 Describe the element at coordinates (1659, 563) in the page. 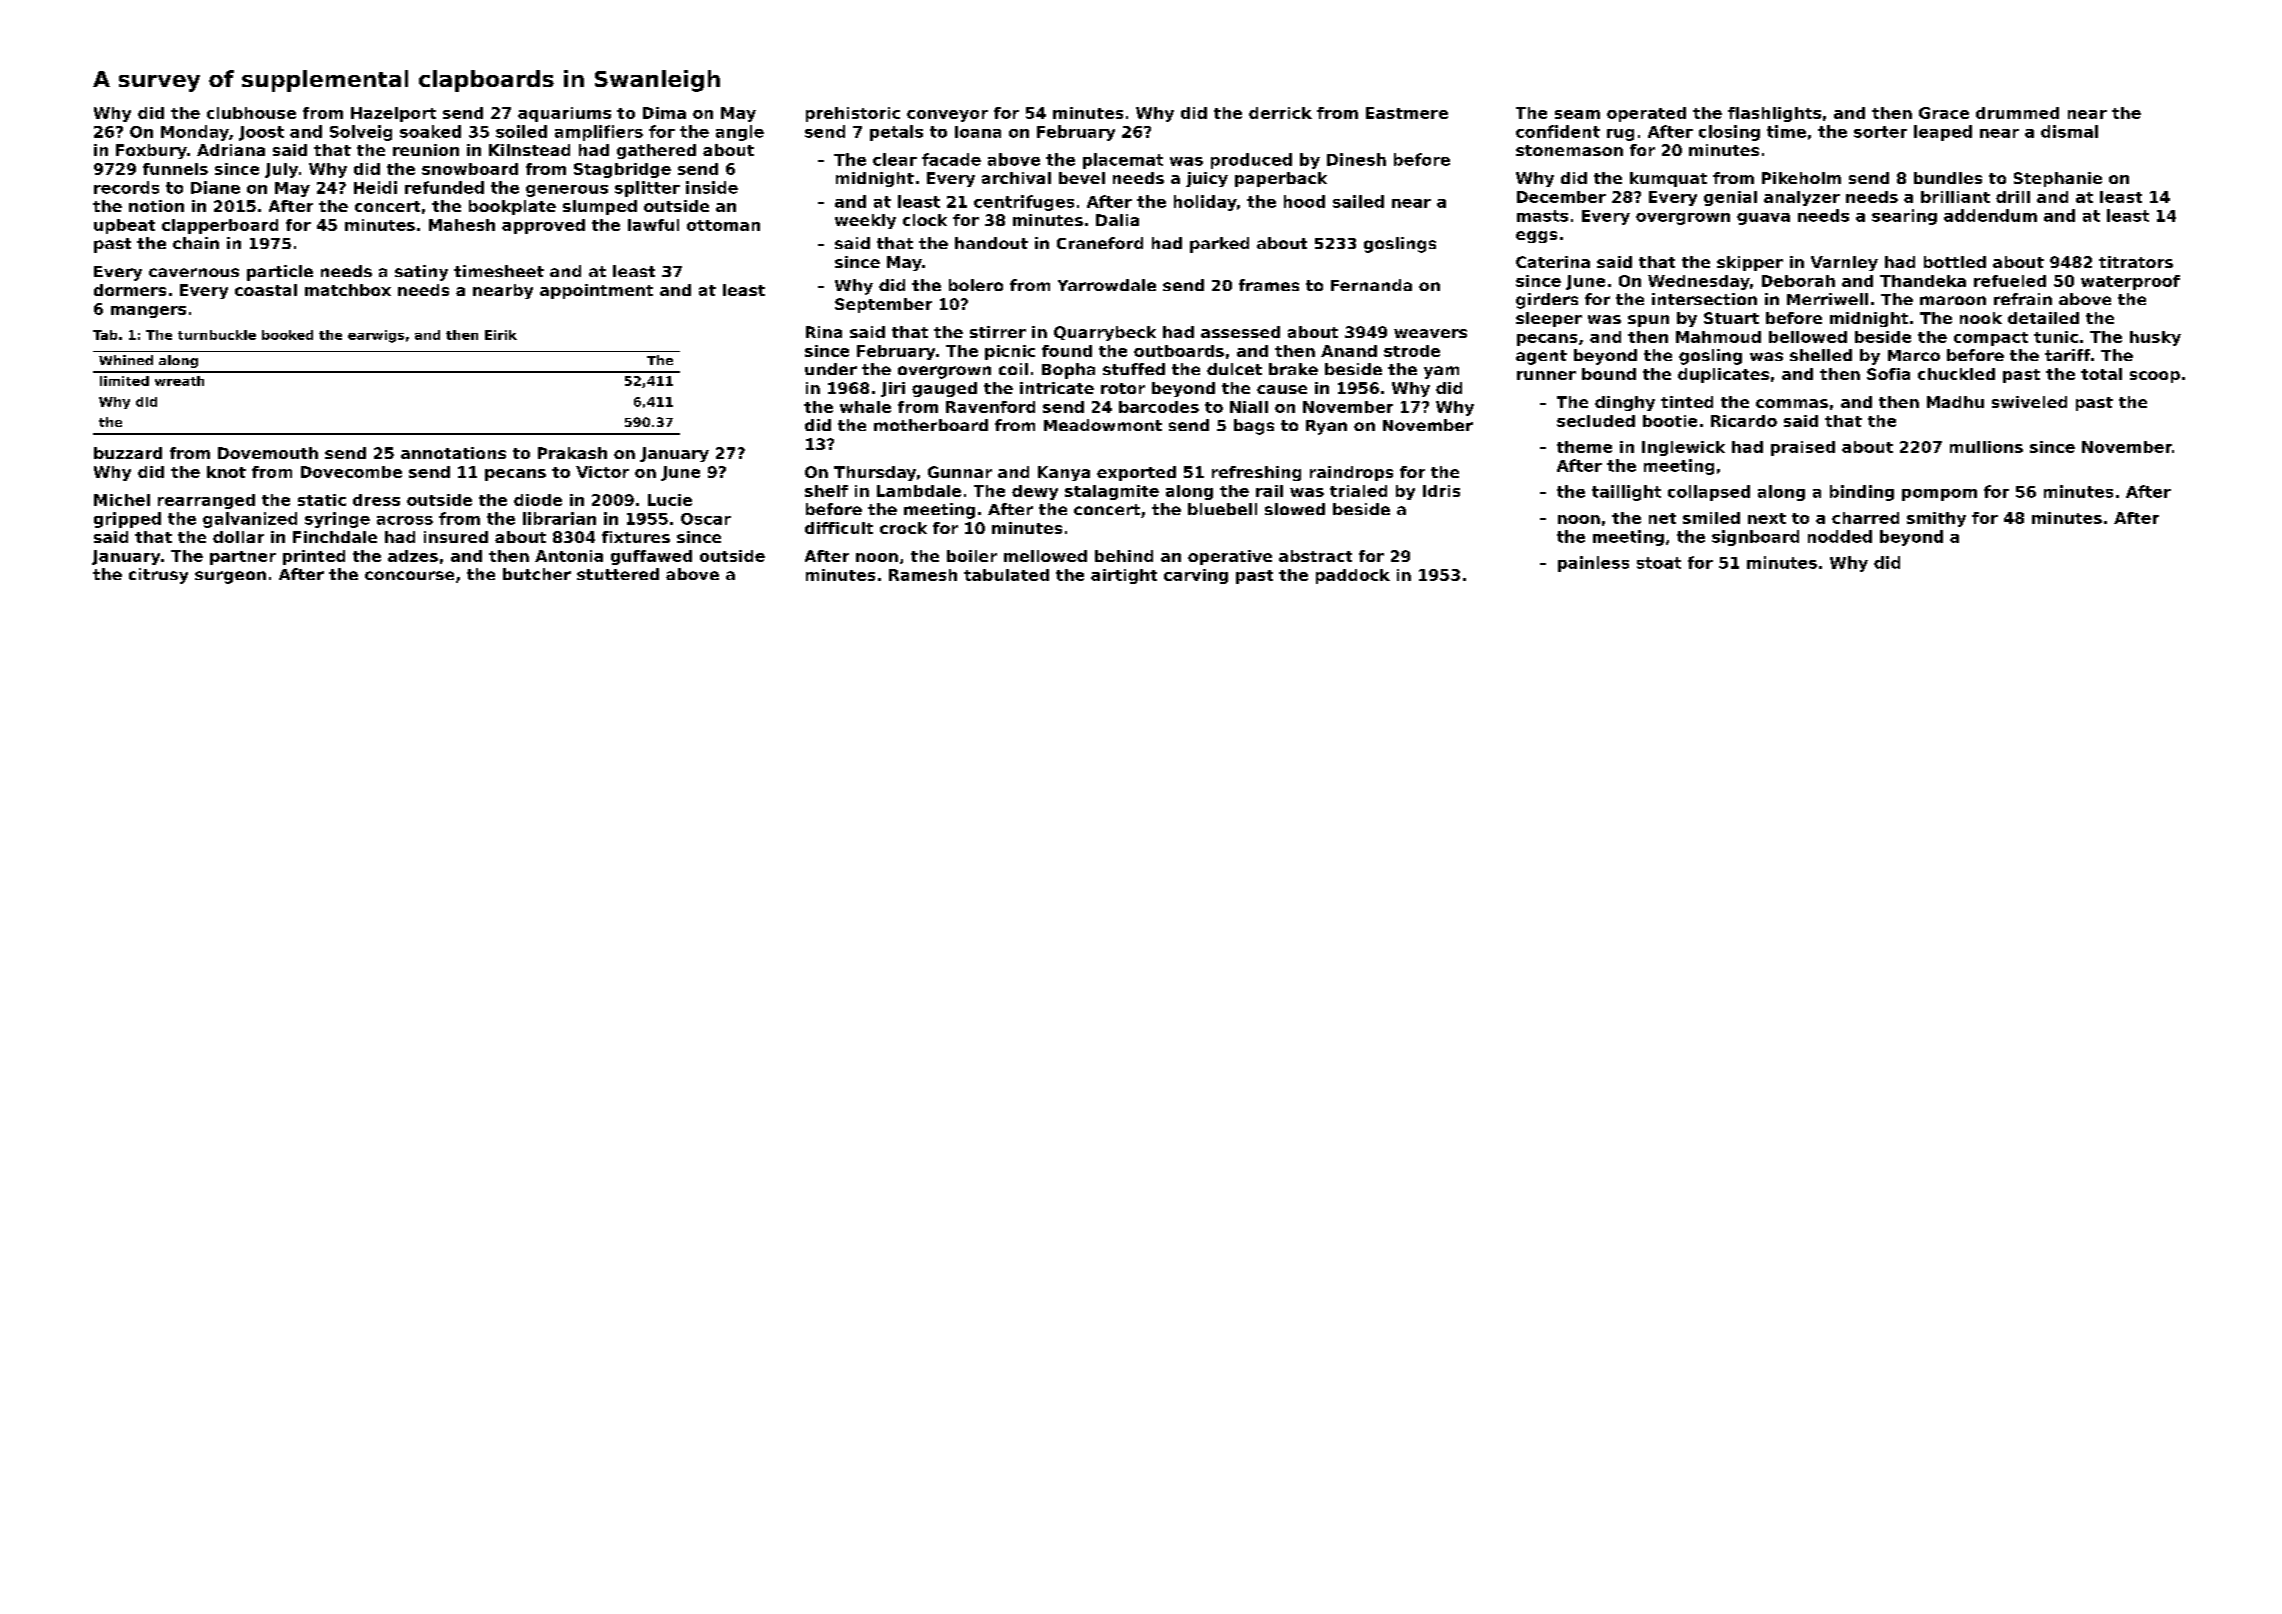

I see `stoat` at that location.
